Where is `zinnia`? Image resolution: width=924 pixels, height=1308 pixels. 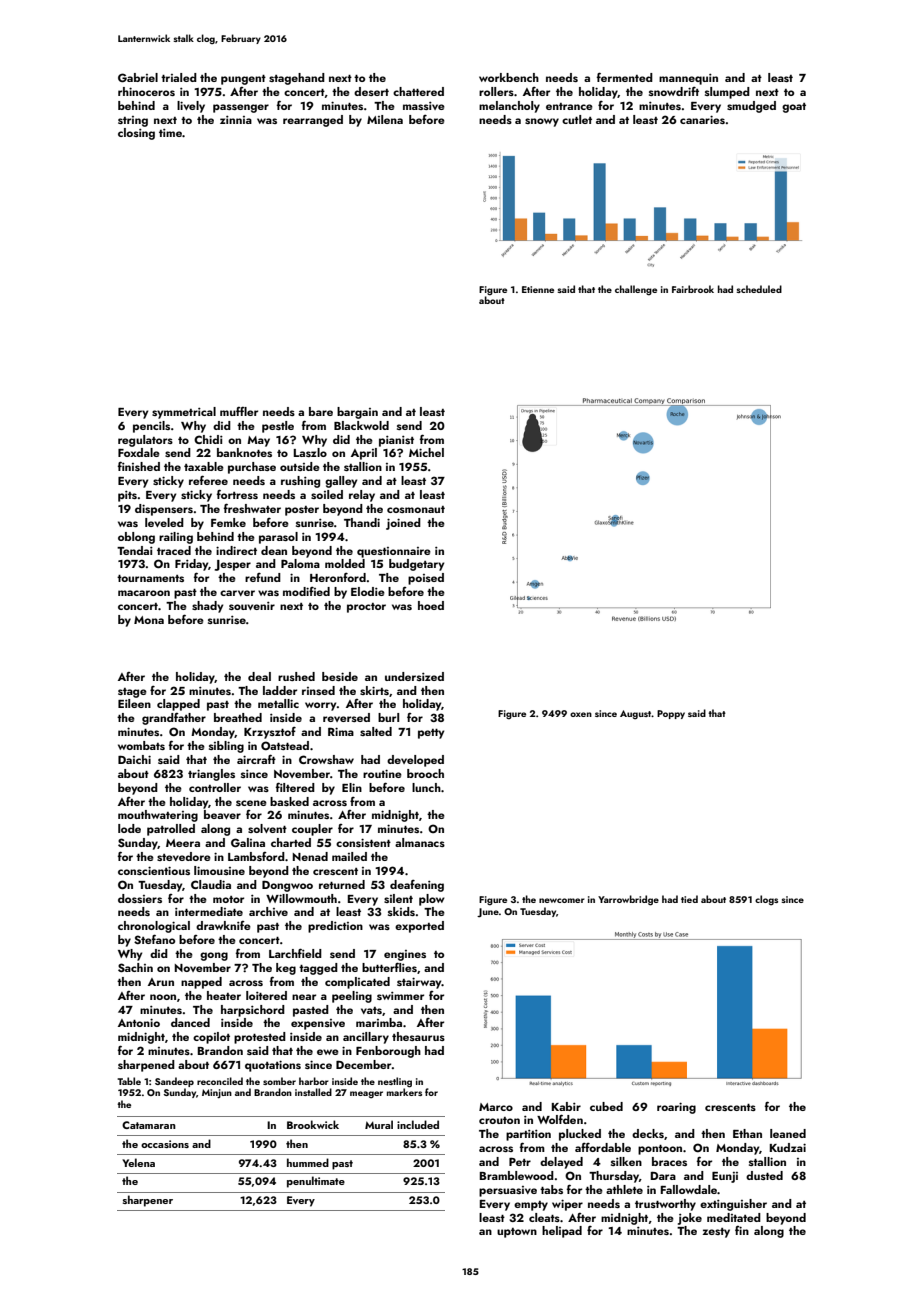
zinnia is located at coordinates (236, 120).
